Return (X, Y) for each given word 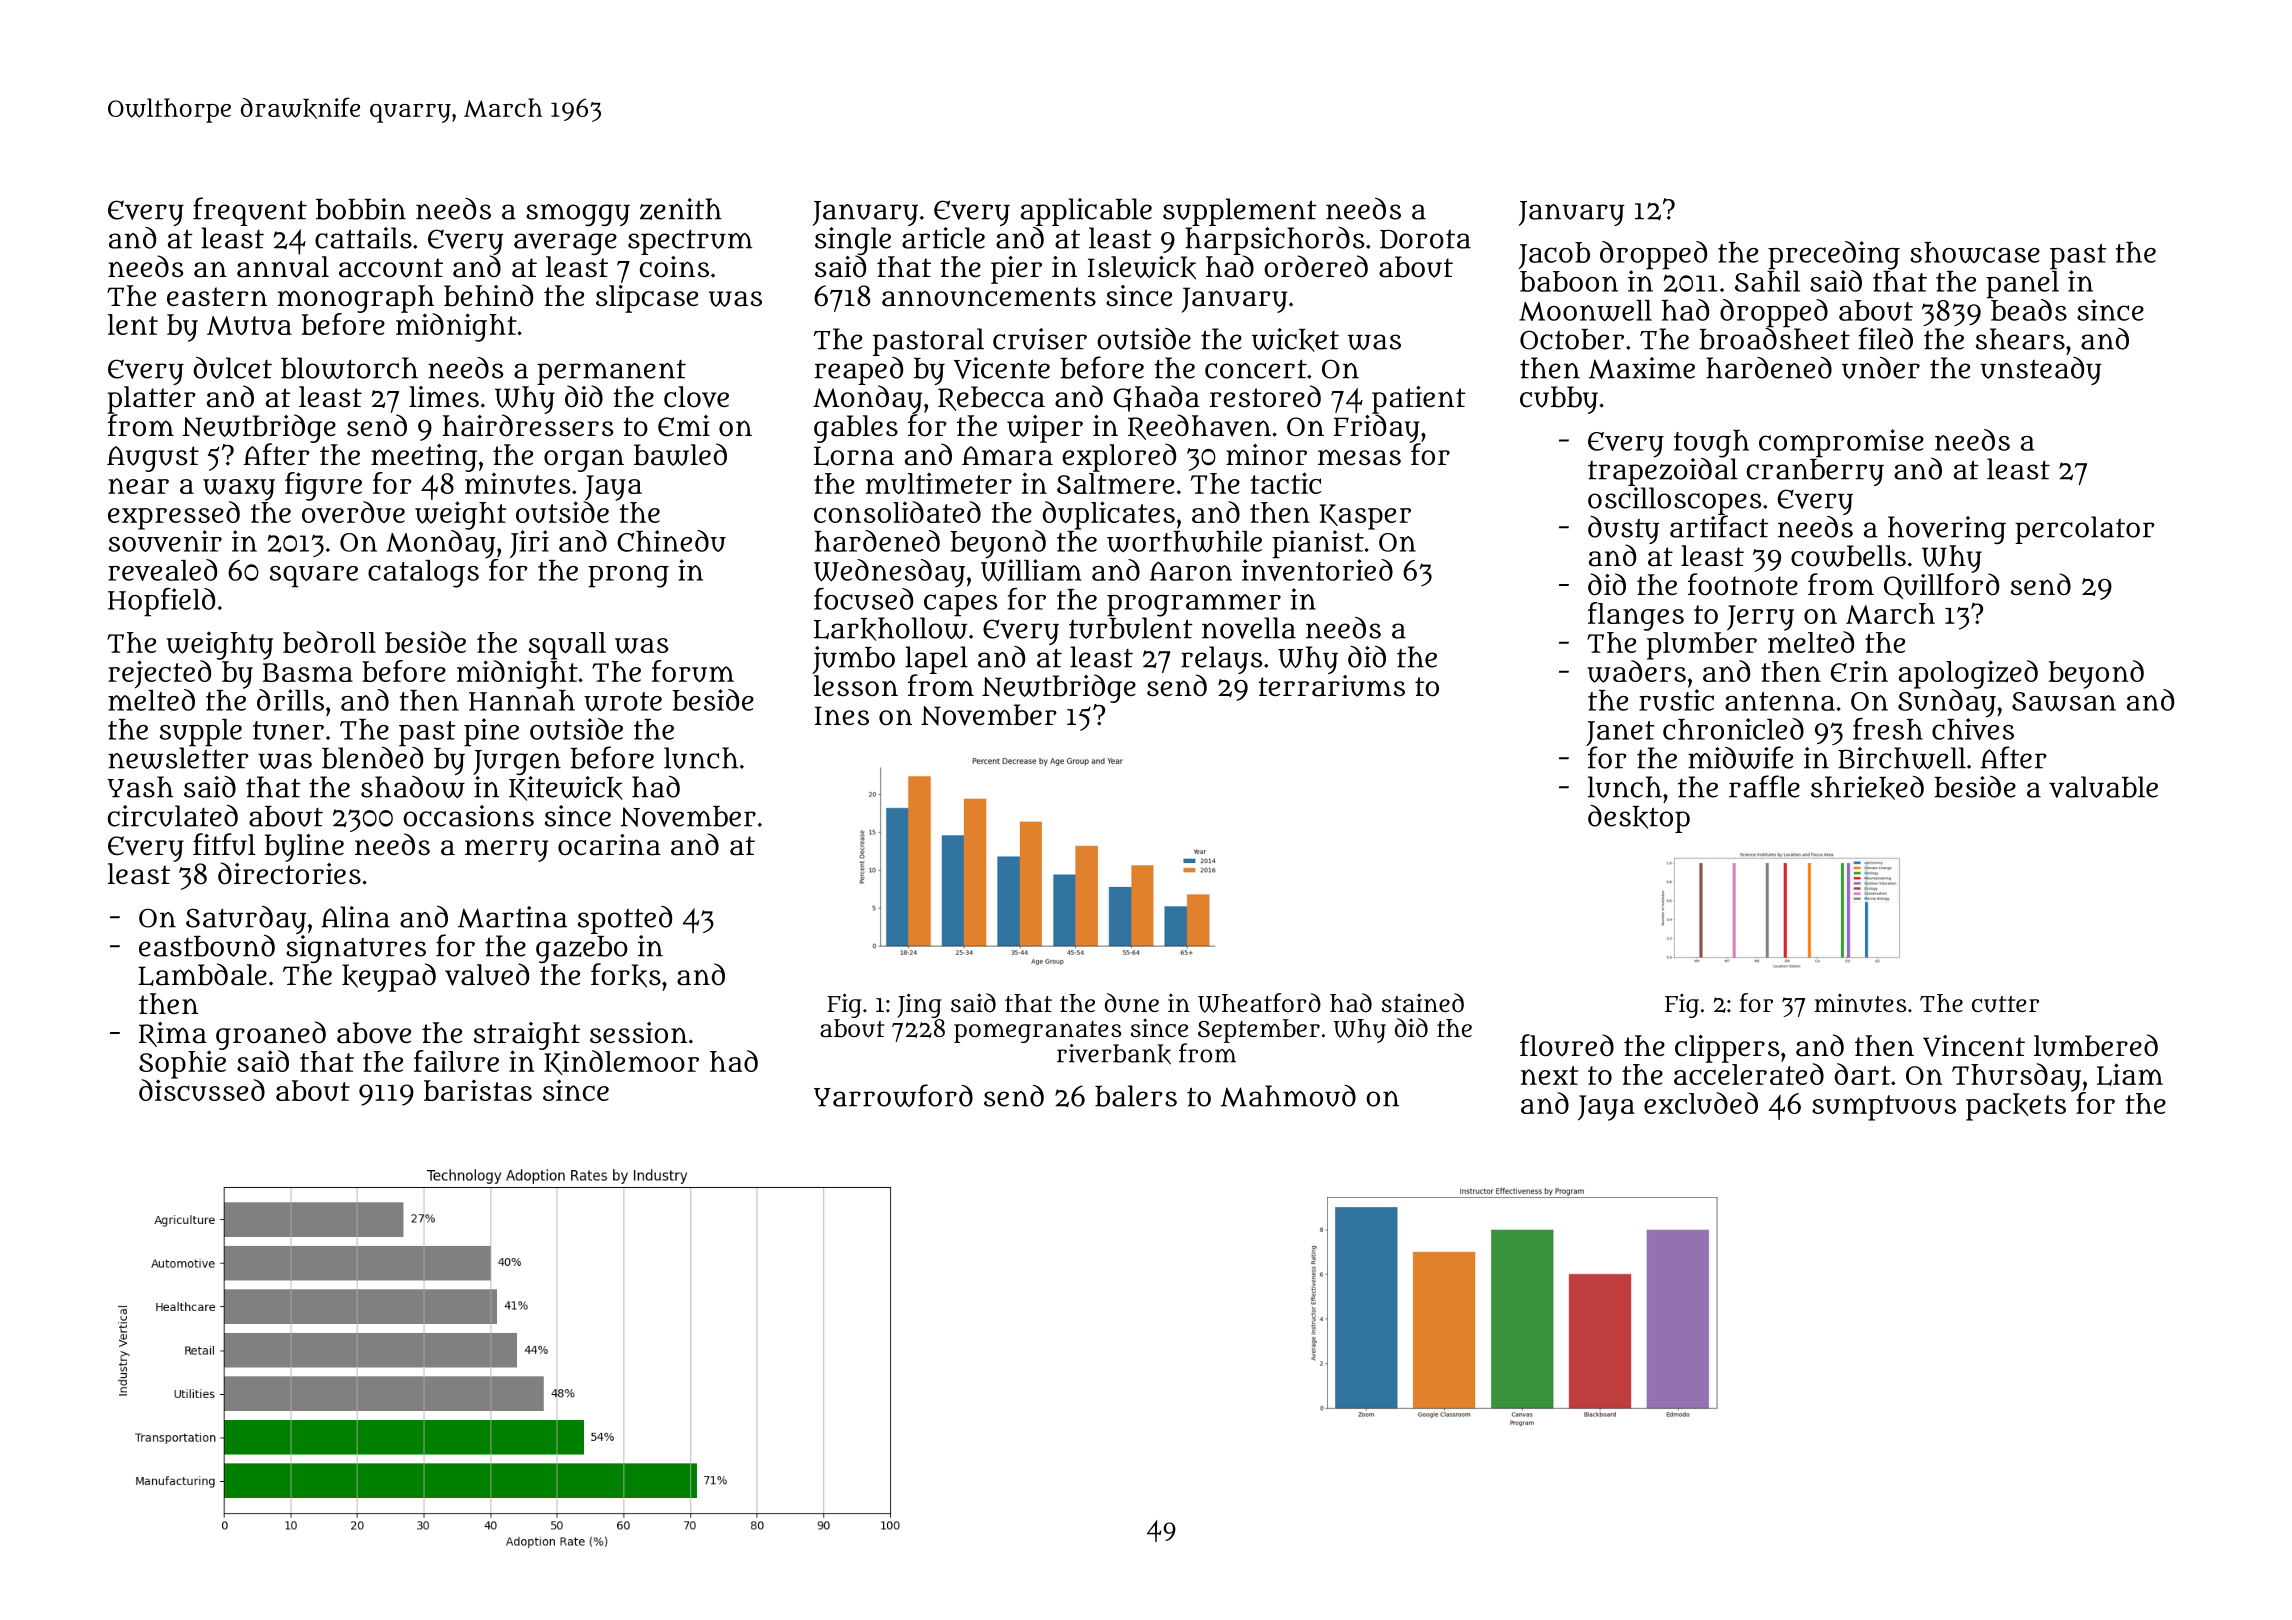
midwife (1740, 757)
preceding (1834, 255)
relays (1221, 660)
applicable (1086, 212)
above (374, 1033)
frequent (250, 211)
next (1549, 1075)
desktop (1639, 819)
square (314, 577)
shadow (413, 787)
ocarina (609, 845)
